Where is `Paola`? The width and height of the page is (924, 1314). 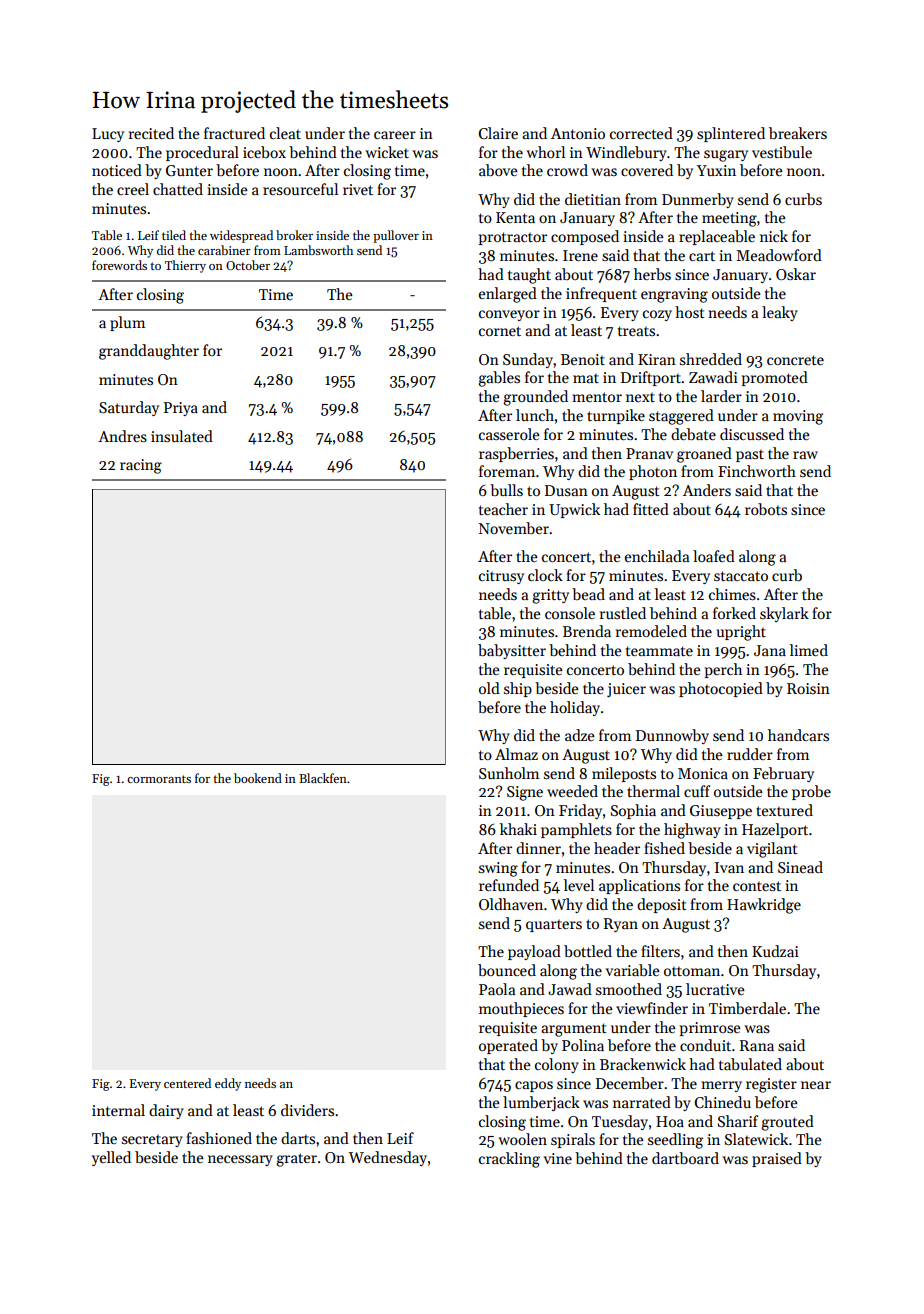 Paola is located at coordinates (497, 989).
